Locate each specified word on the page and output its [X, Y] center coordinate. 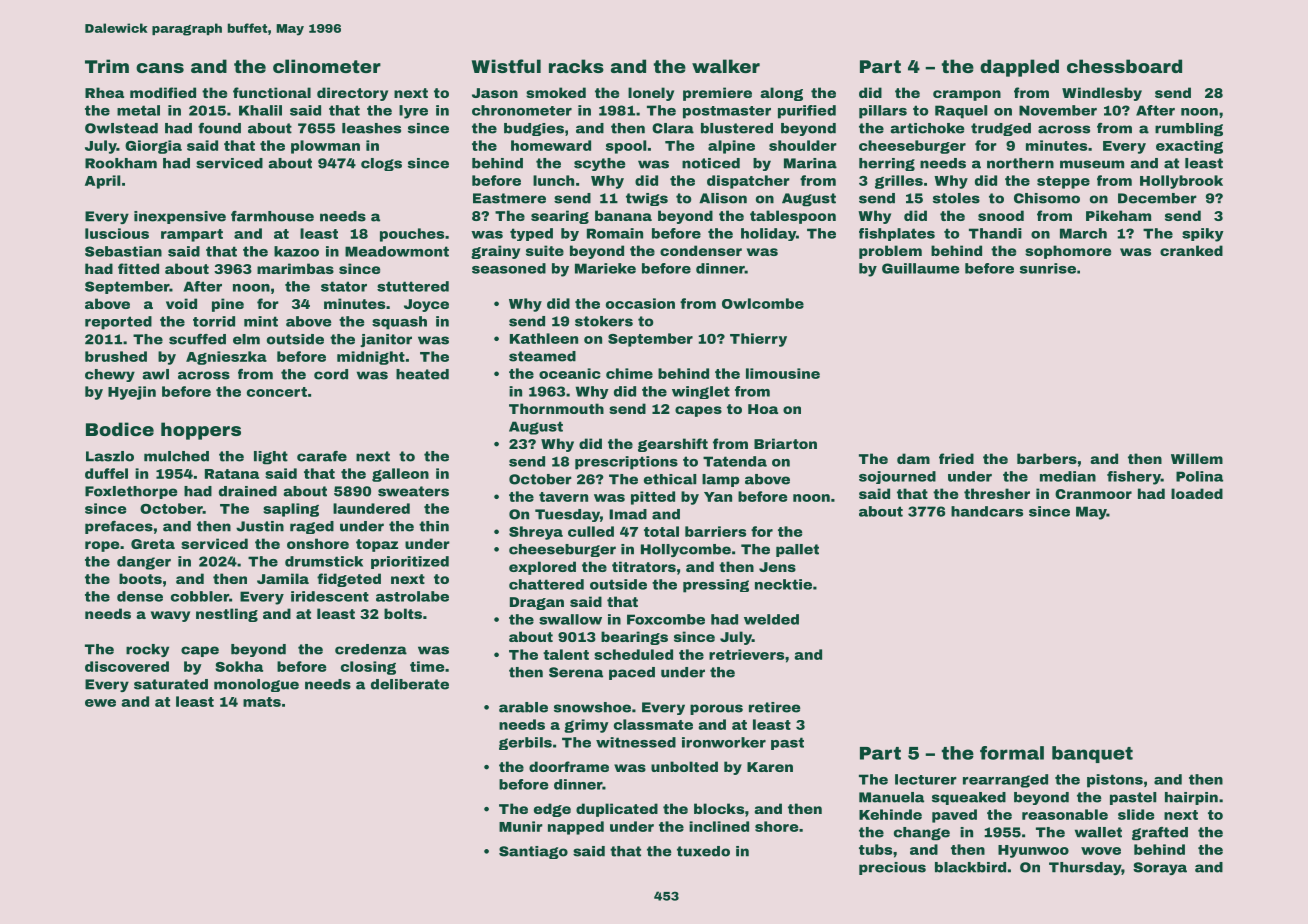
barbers [1047, 458]
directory [352, 94]
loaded [1197, 493]
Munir [521, 826]
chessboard [1124, 66]
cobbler [200, 596]
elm [246, 339]
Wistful [506, 66]
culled [591, 531]
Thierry [758, 340]
